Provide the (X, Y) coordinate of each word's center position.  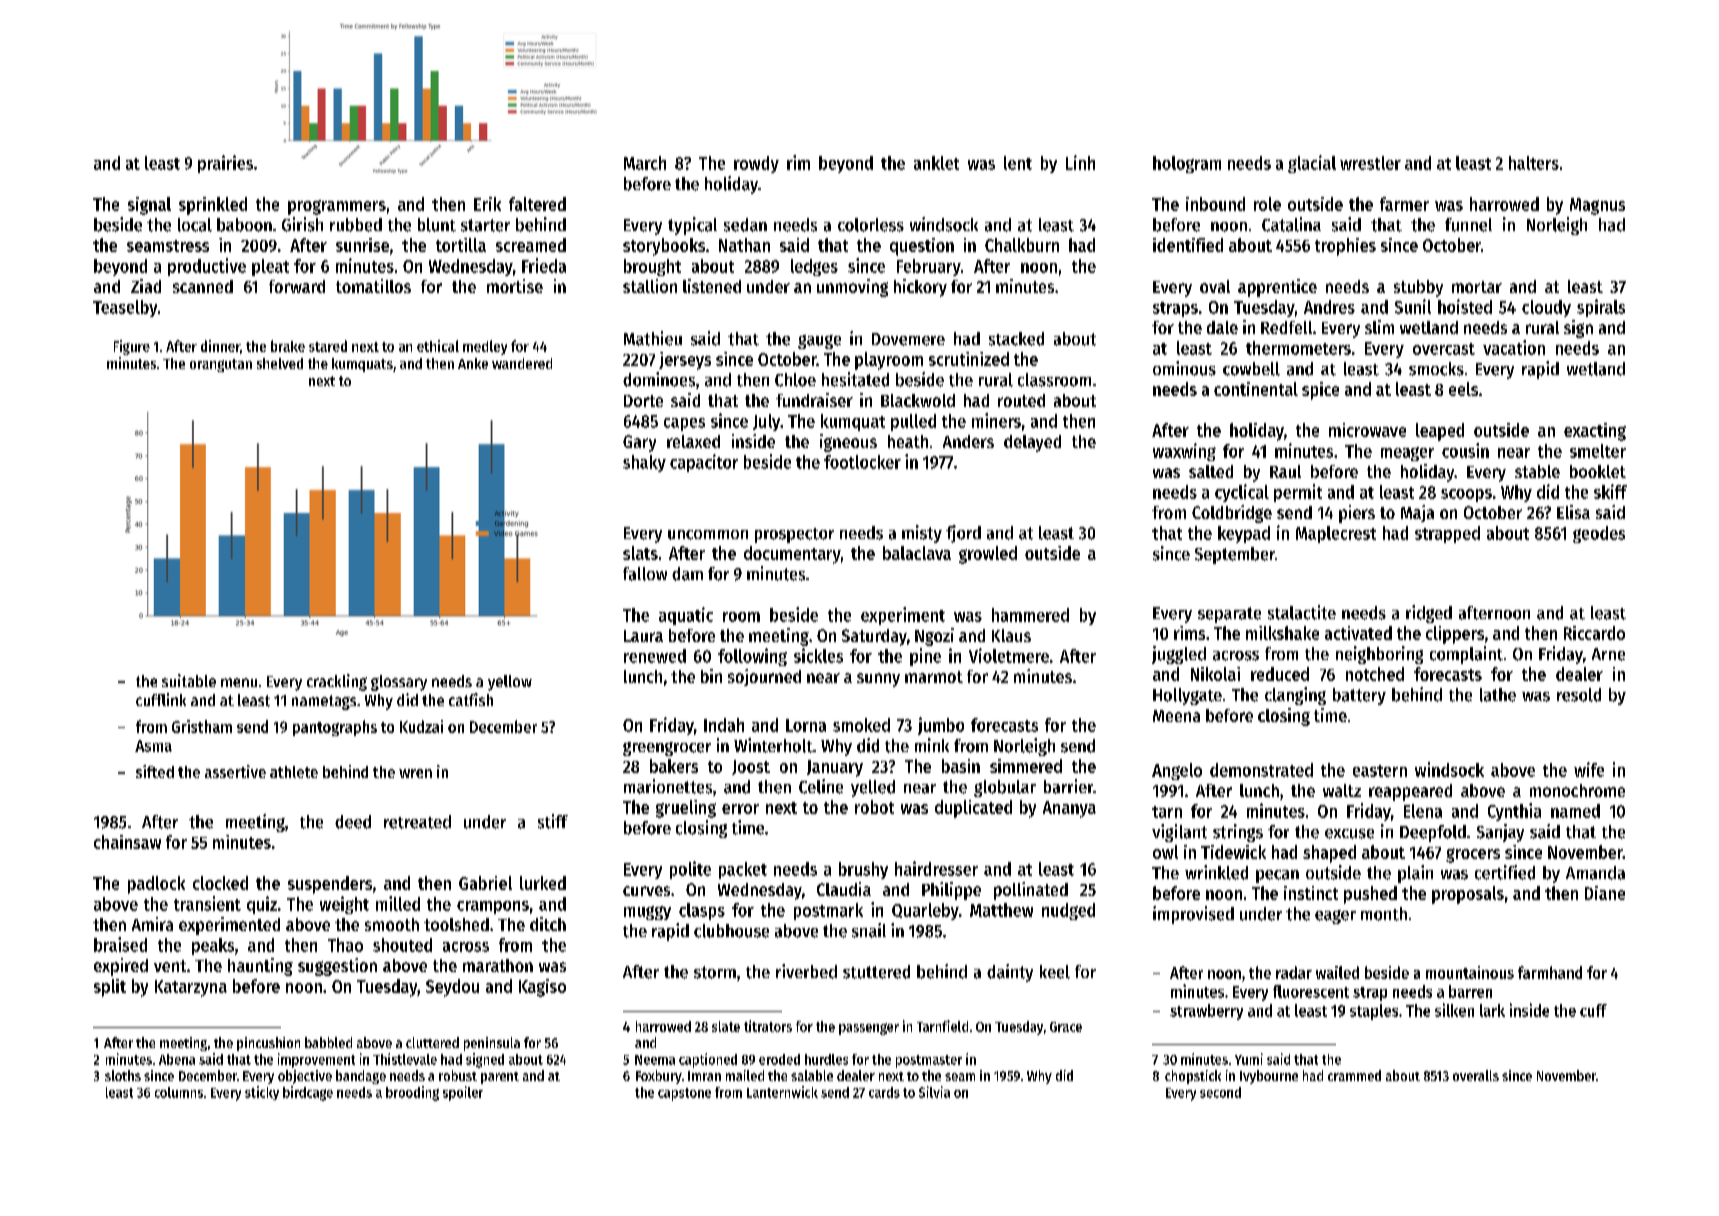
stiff (553, 821)
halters (1534, 163)
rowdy (756, 164)
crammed (1354, 1075)
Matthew (1001, 910)
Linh (1080, 162)
